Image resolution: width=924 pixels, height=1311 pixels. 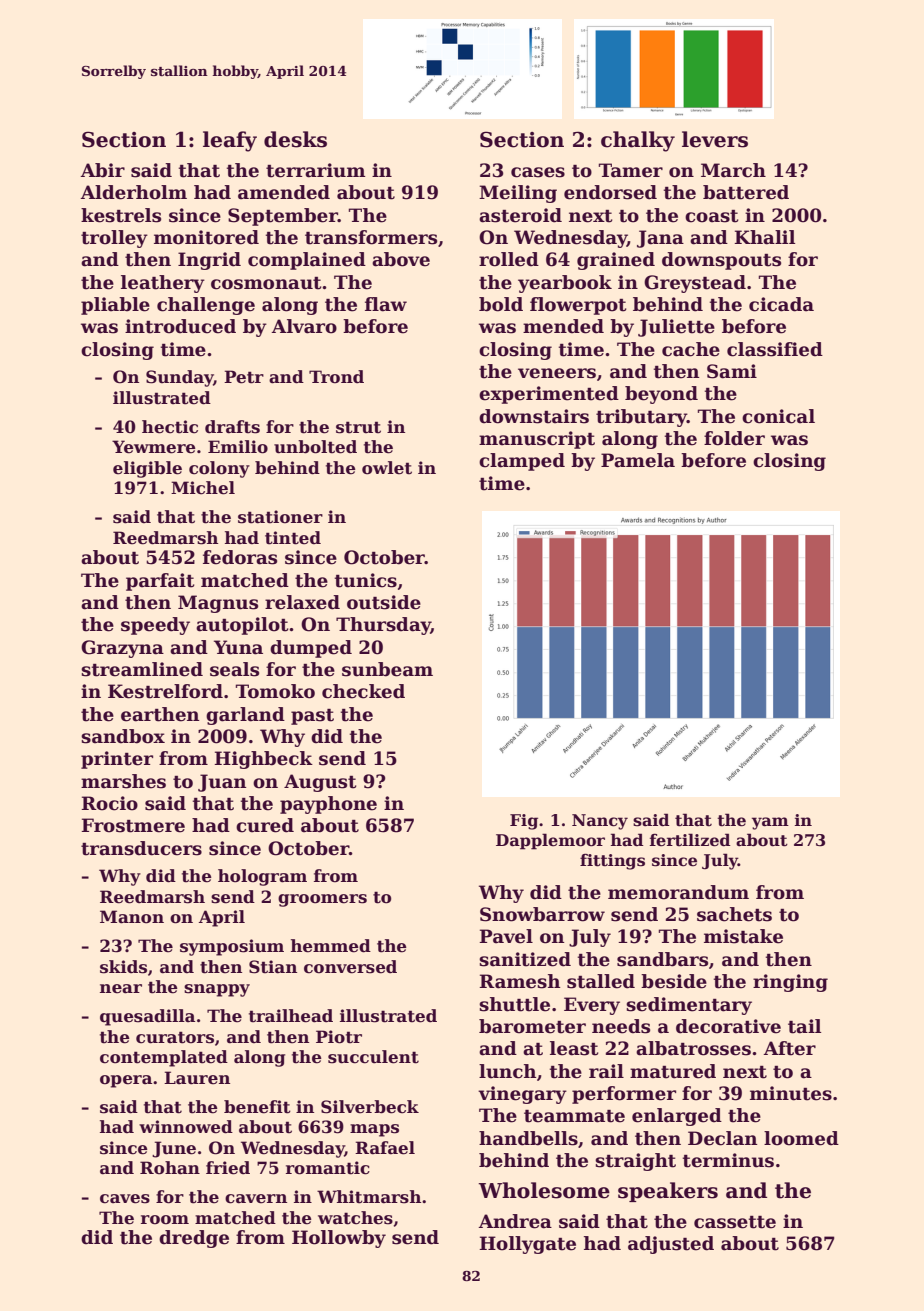 I want to click on fried, so click(x=228, y=1168).
